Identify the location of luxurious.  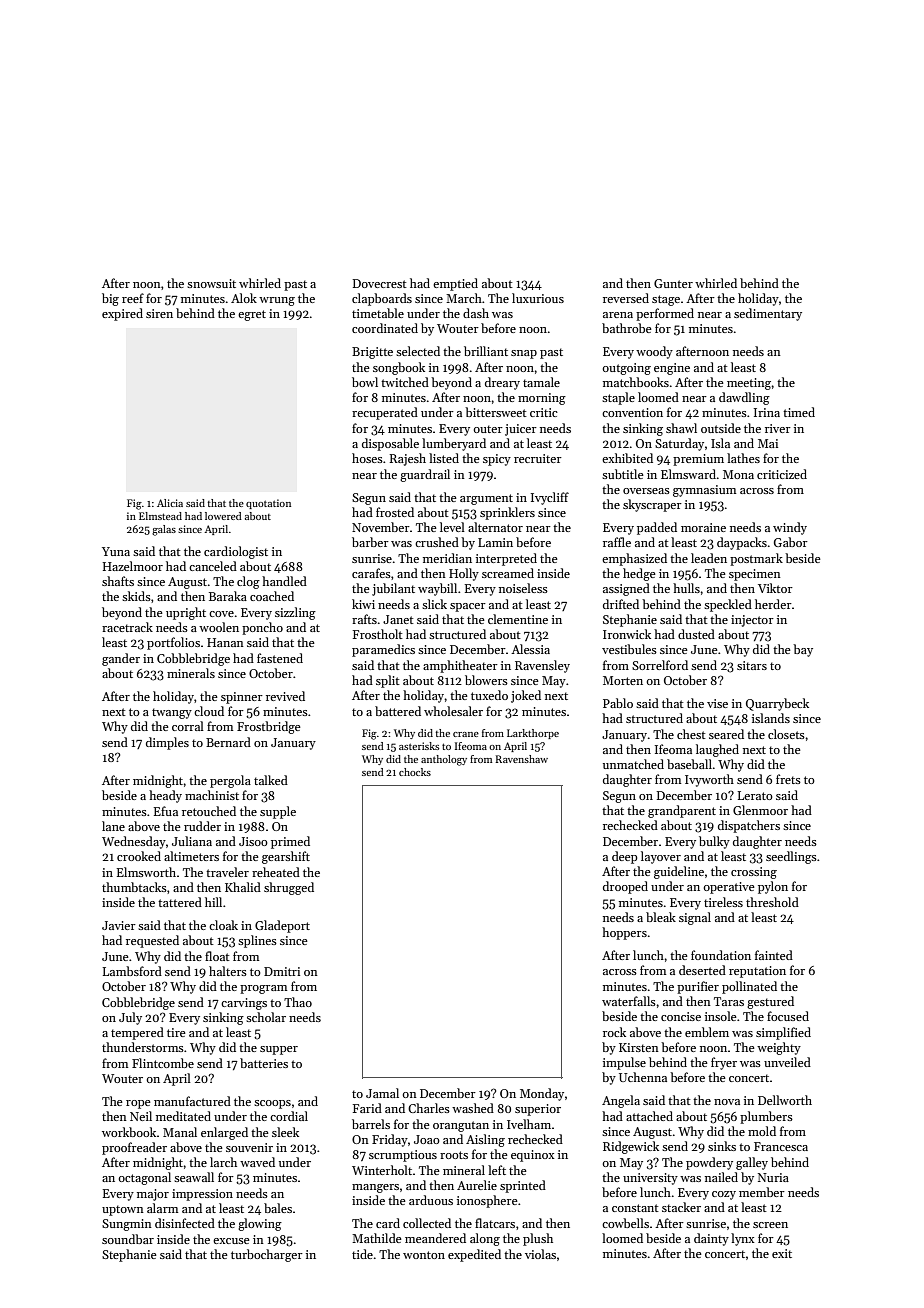
(538, 298).
